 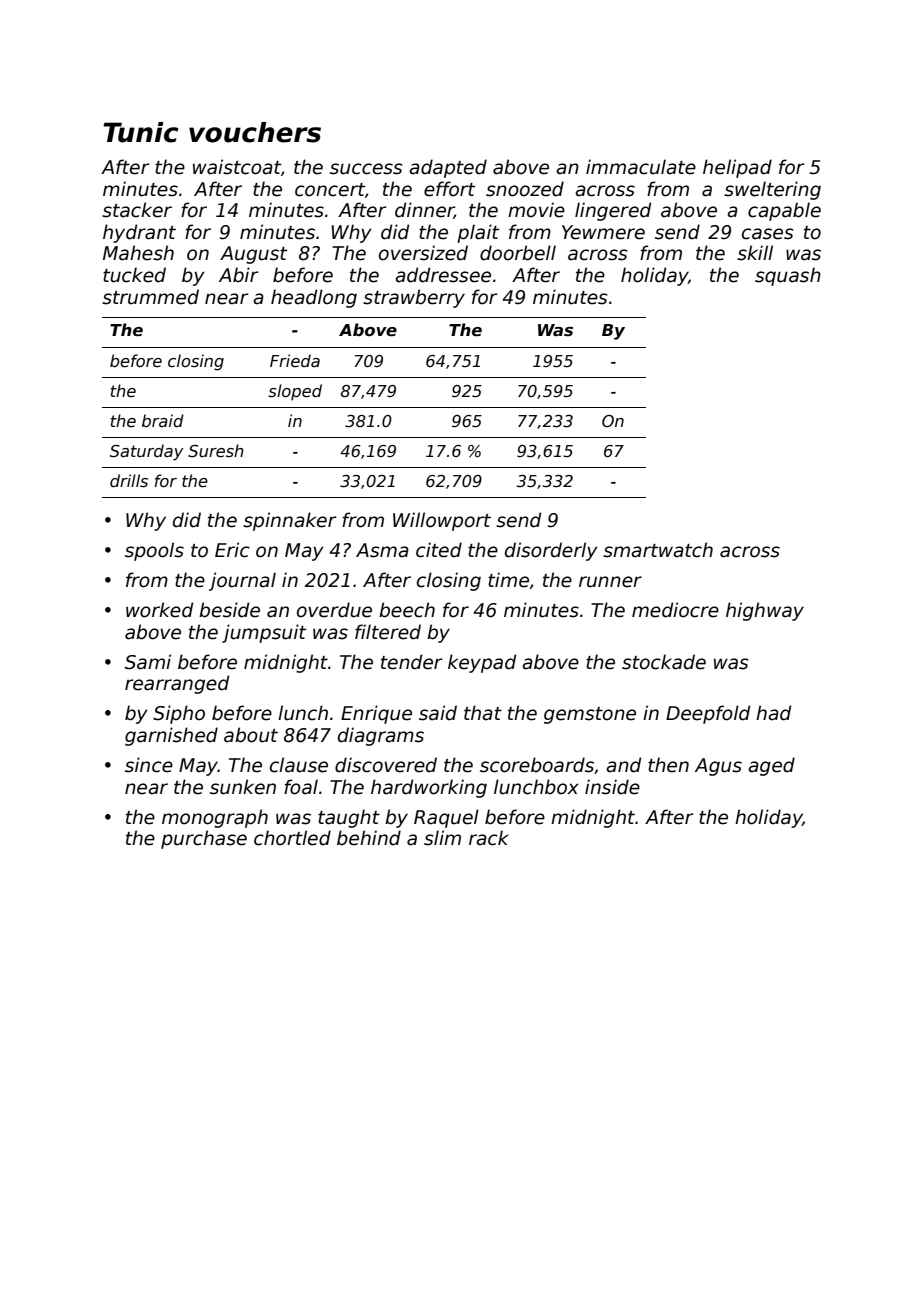 I want to click on and, so click(x=623, y=765).
